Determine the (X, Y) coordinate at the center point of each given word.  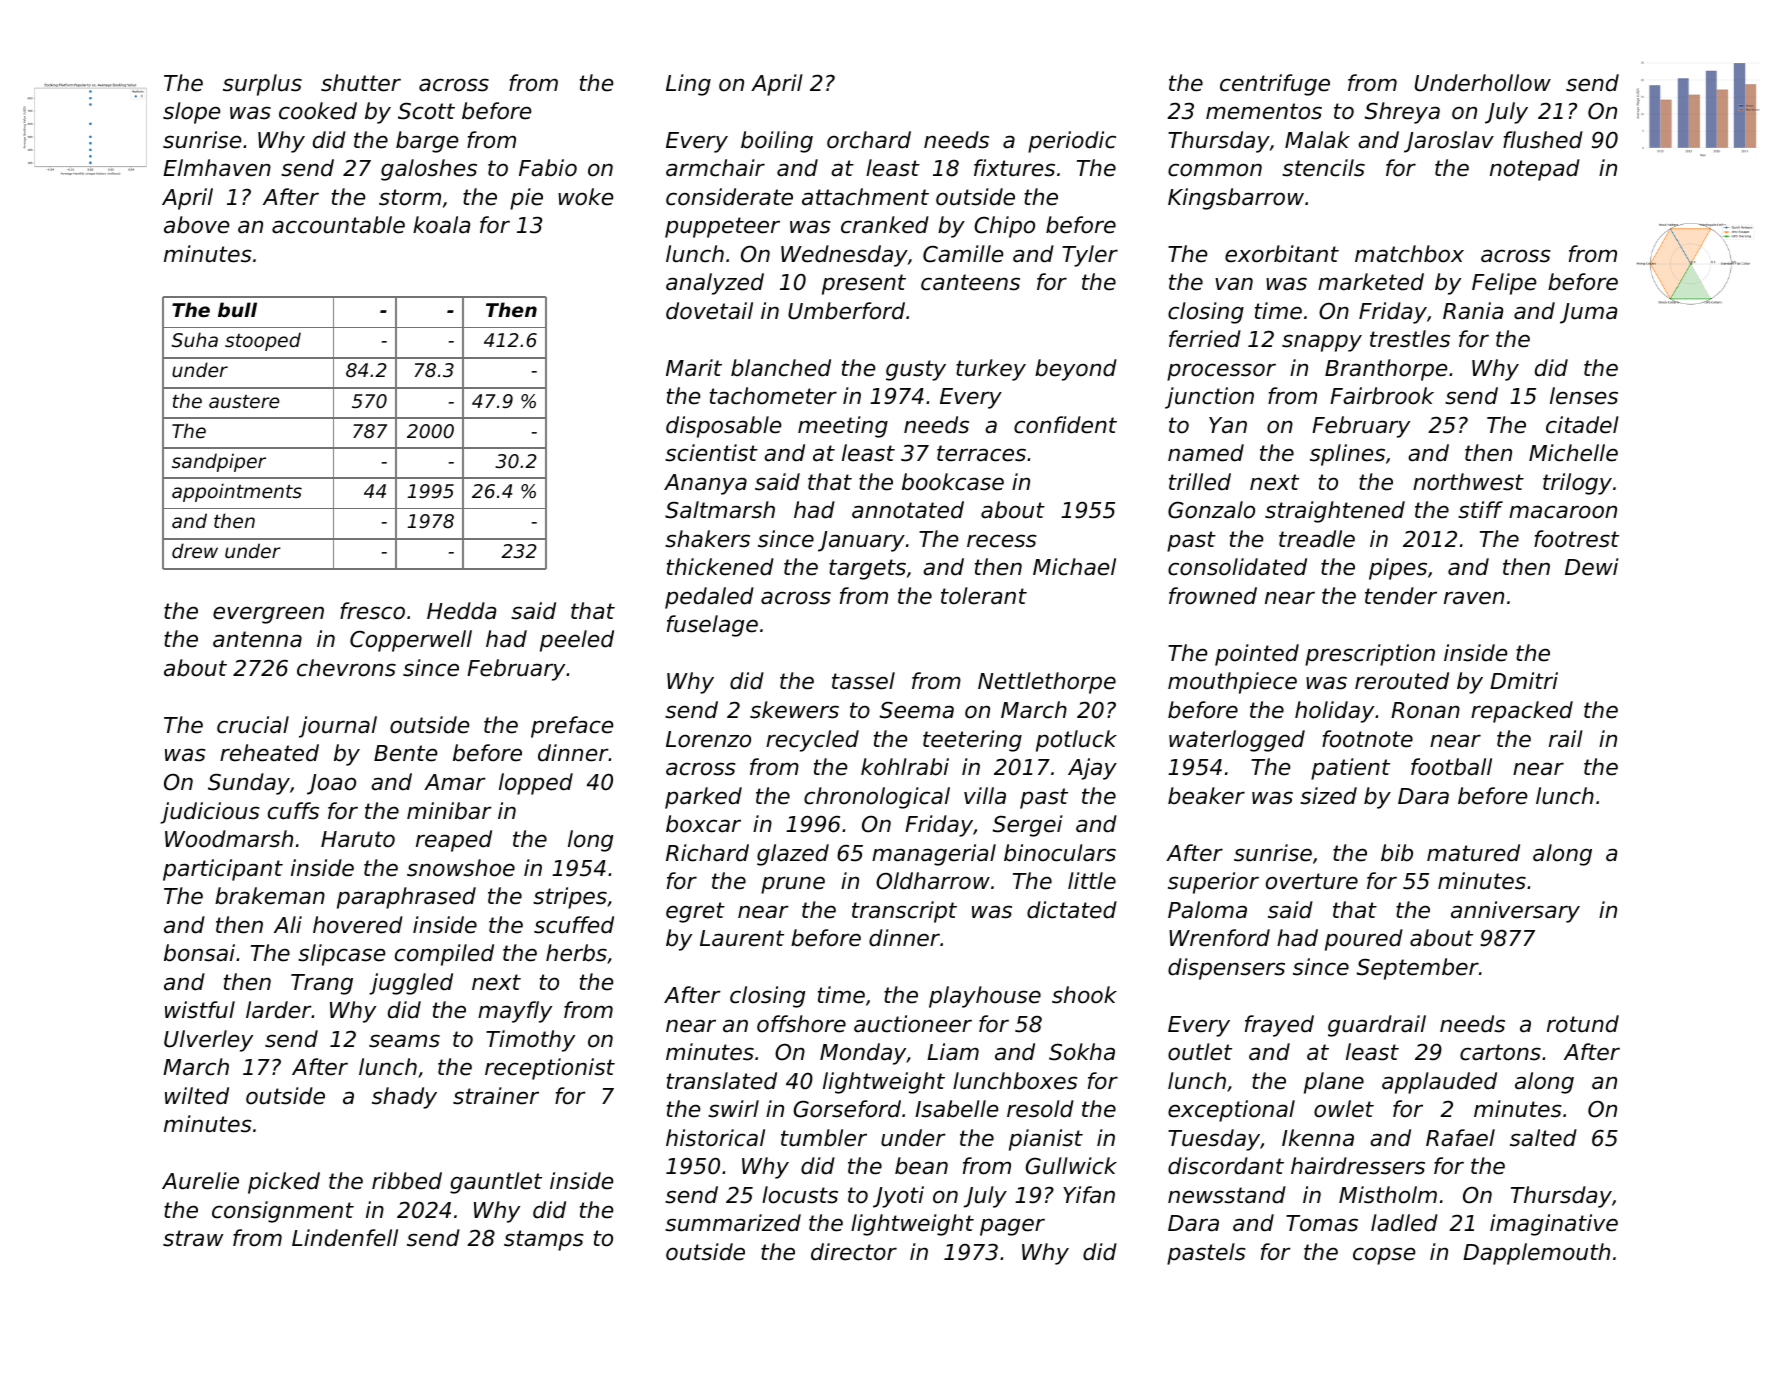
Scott (426, 111)
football (1451, 767)
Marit (694, 368)
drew (195, 550)
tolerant (984, 596)
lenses (1584, 396)
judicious (210, 813)
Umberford (846, 311)
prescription (1370, 655)
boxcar (703, 824)
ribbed (407, 1181)
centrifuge (1275, 85)
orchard (869, 140)
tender (1401, 596)
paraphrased (406, 898)
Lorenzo (708, 739)
